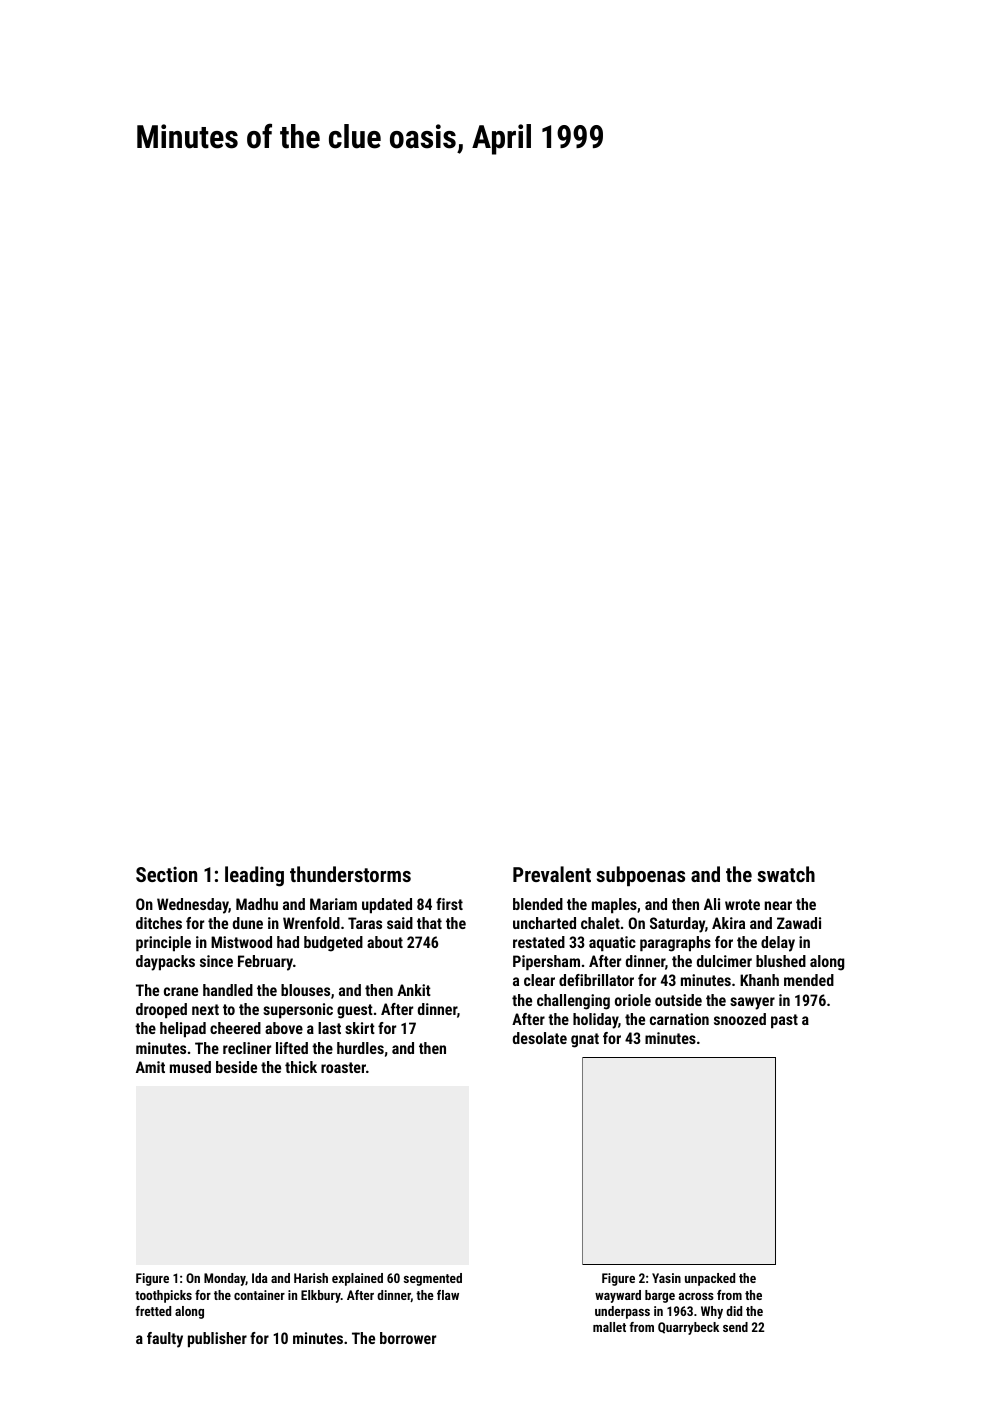 The height and width of the document is (1421, 981). I want to click on Yasin, so click(666, 1278).
